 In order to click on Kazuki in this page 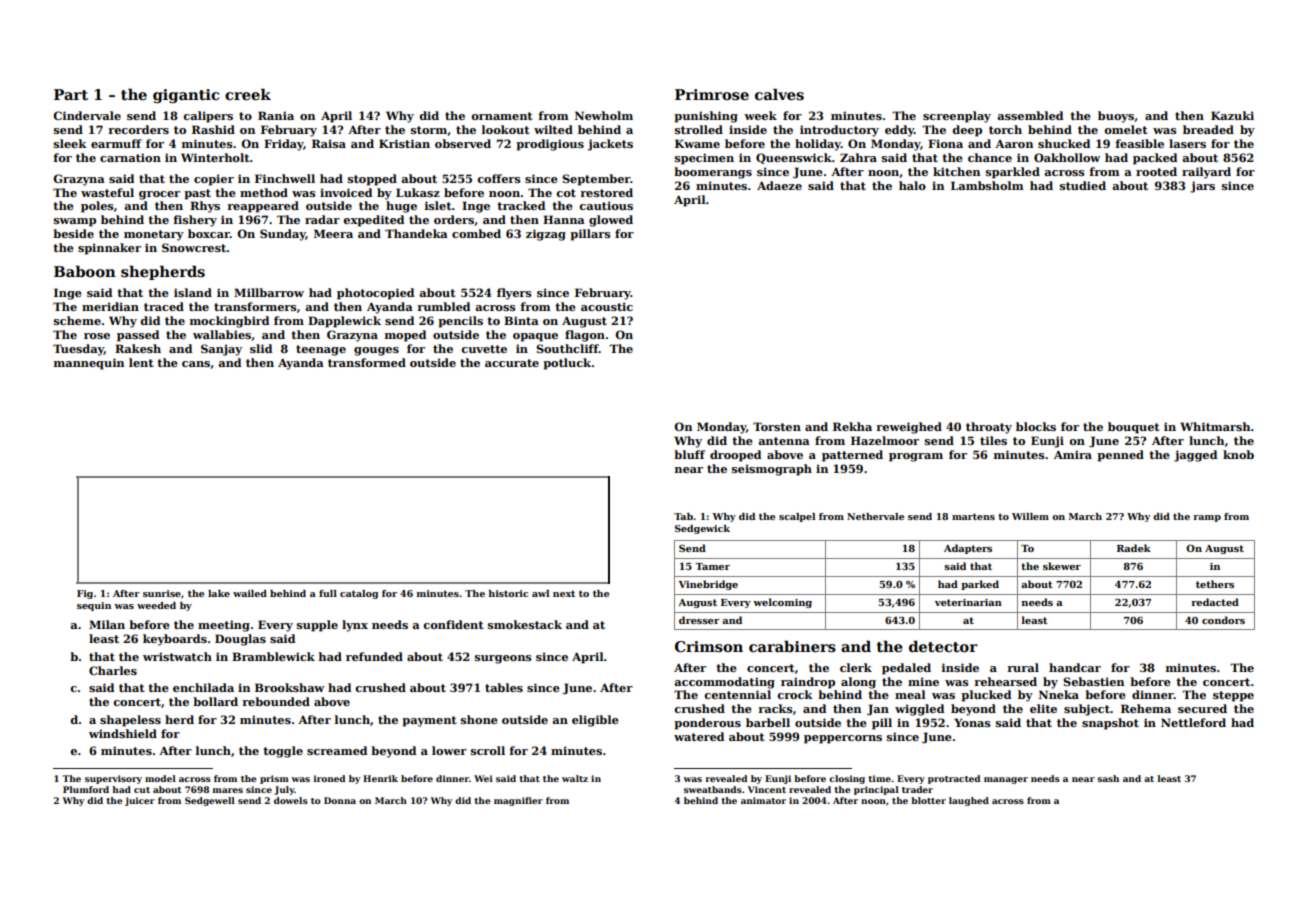, I will do `click(1232, 115)`.
